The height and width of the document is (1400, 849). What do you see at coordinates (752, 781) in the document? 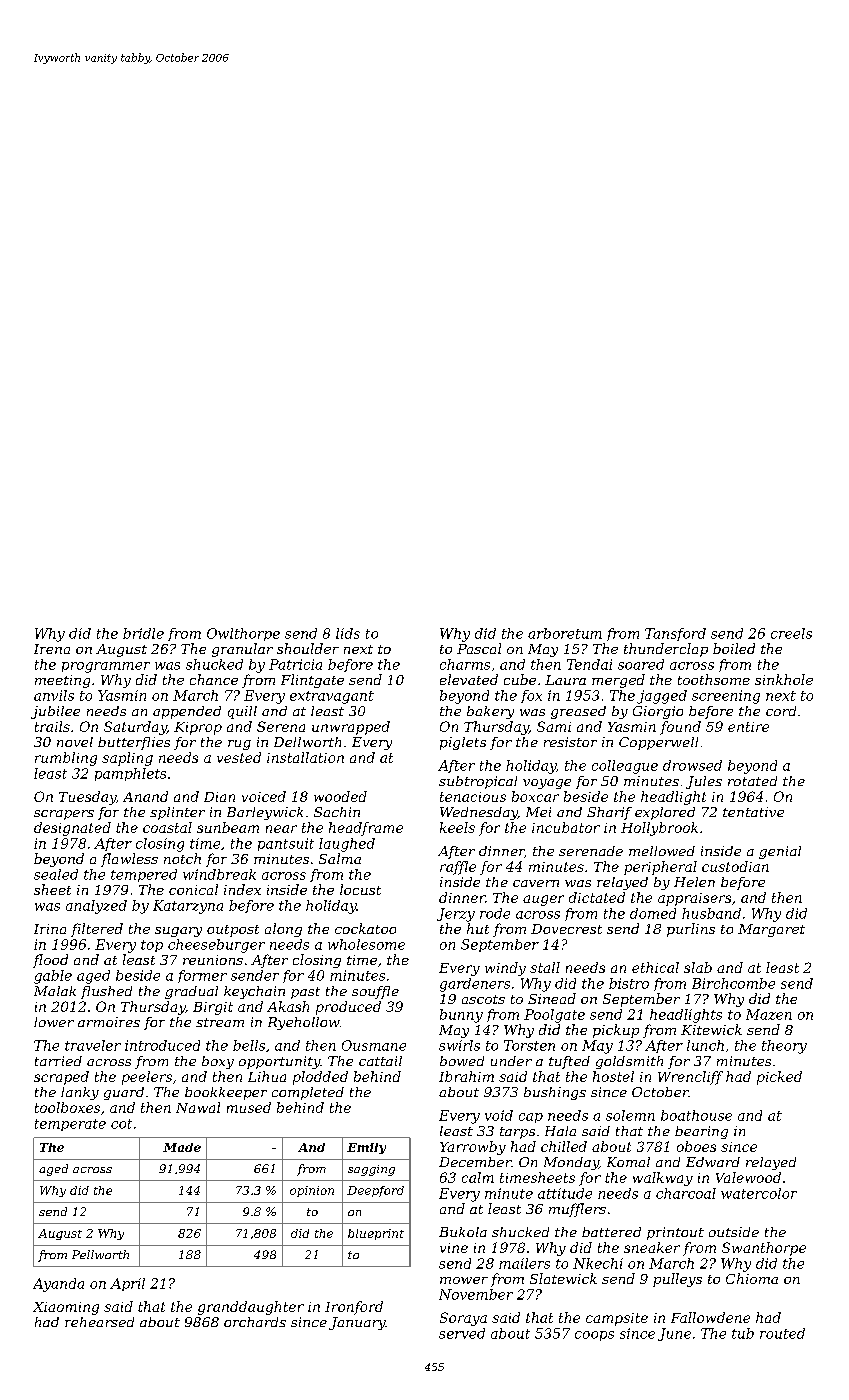
I see `rotated` at bounding box center [752, 781].
